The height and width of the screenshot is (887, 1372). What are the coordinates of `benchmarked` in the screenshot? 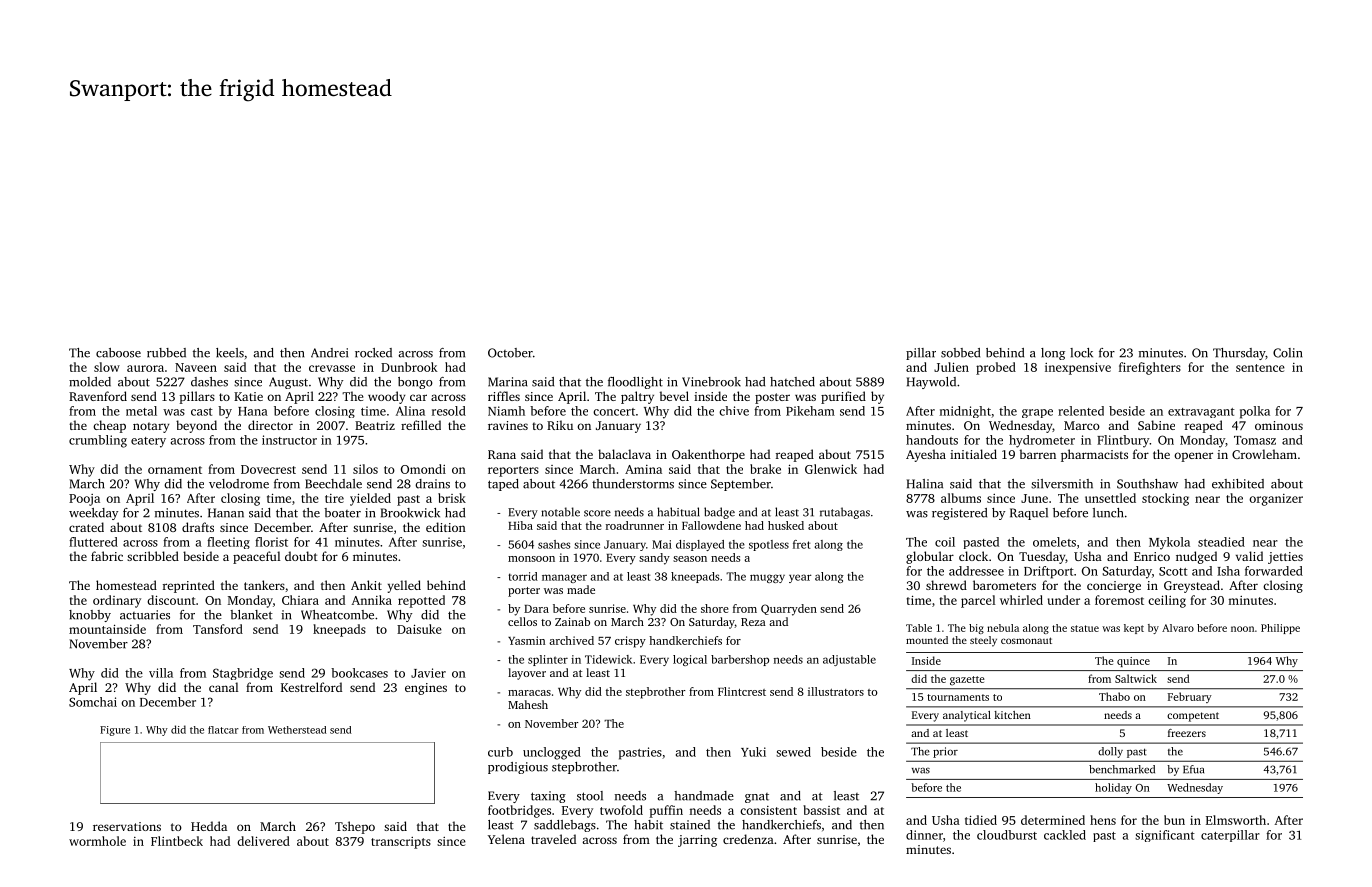 It's located at (1122, 769).
